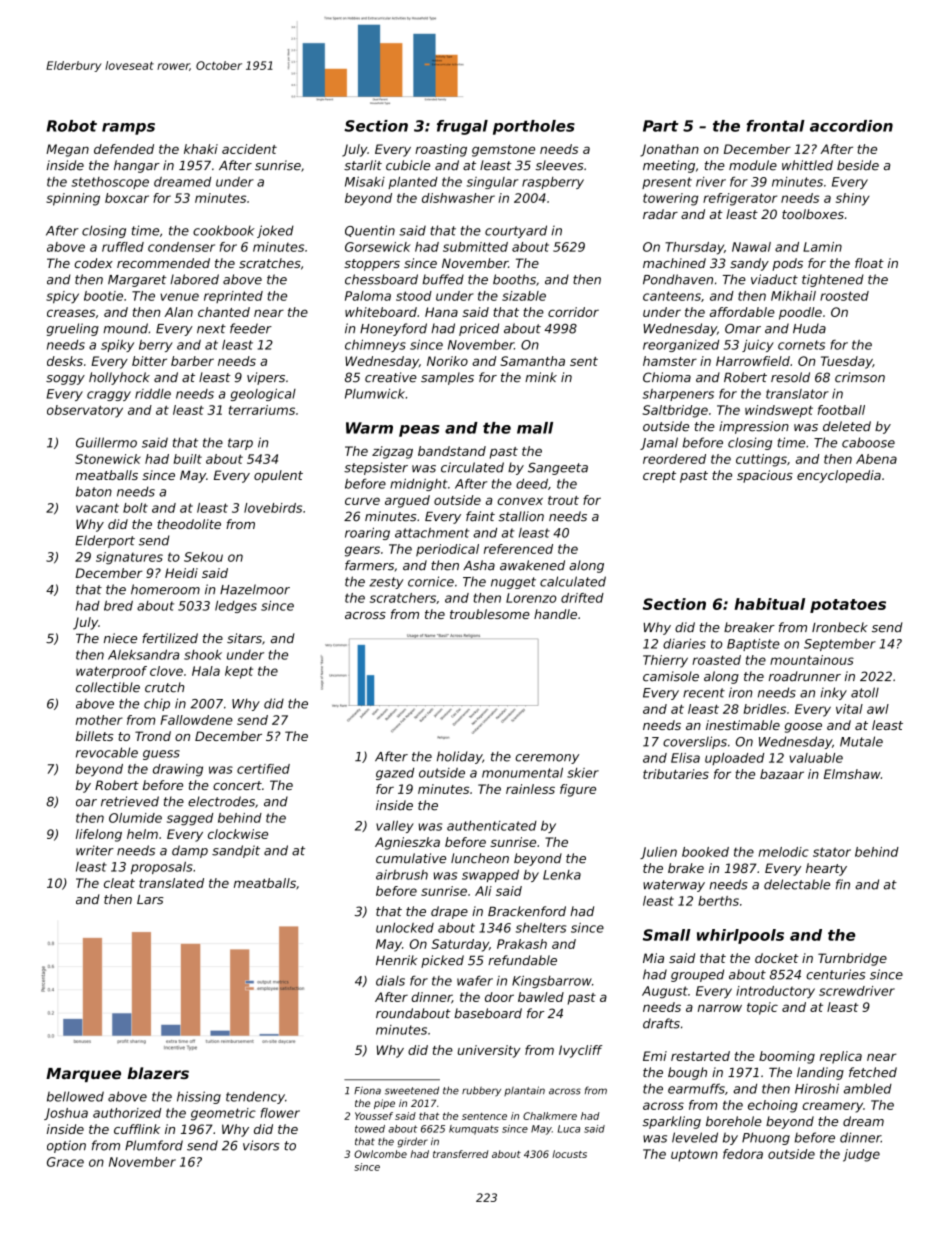 This page has height=1233, width=952. I want to click on kumquats, so click(474, 1130).
